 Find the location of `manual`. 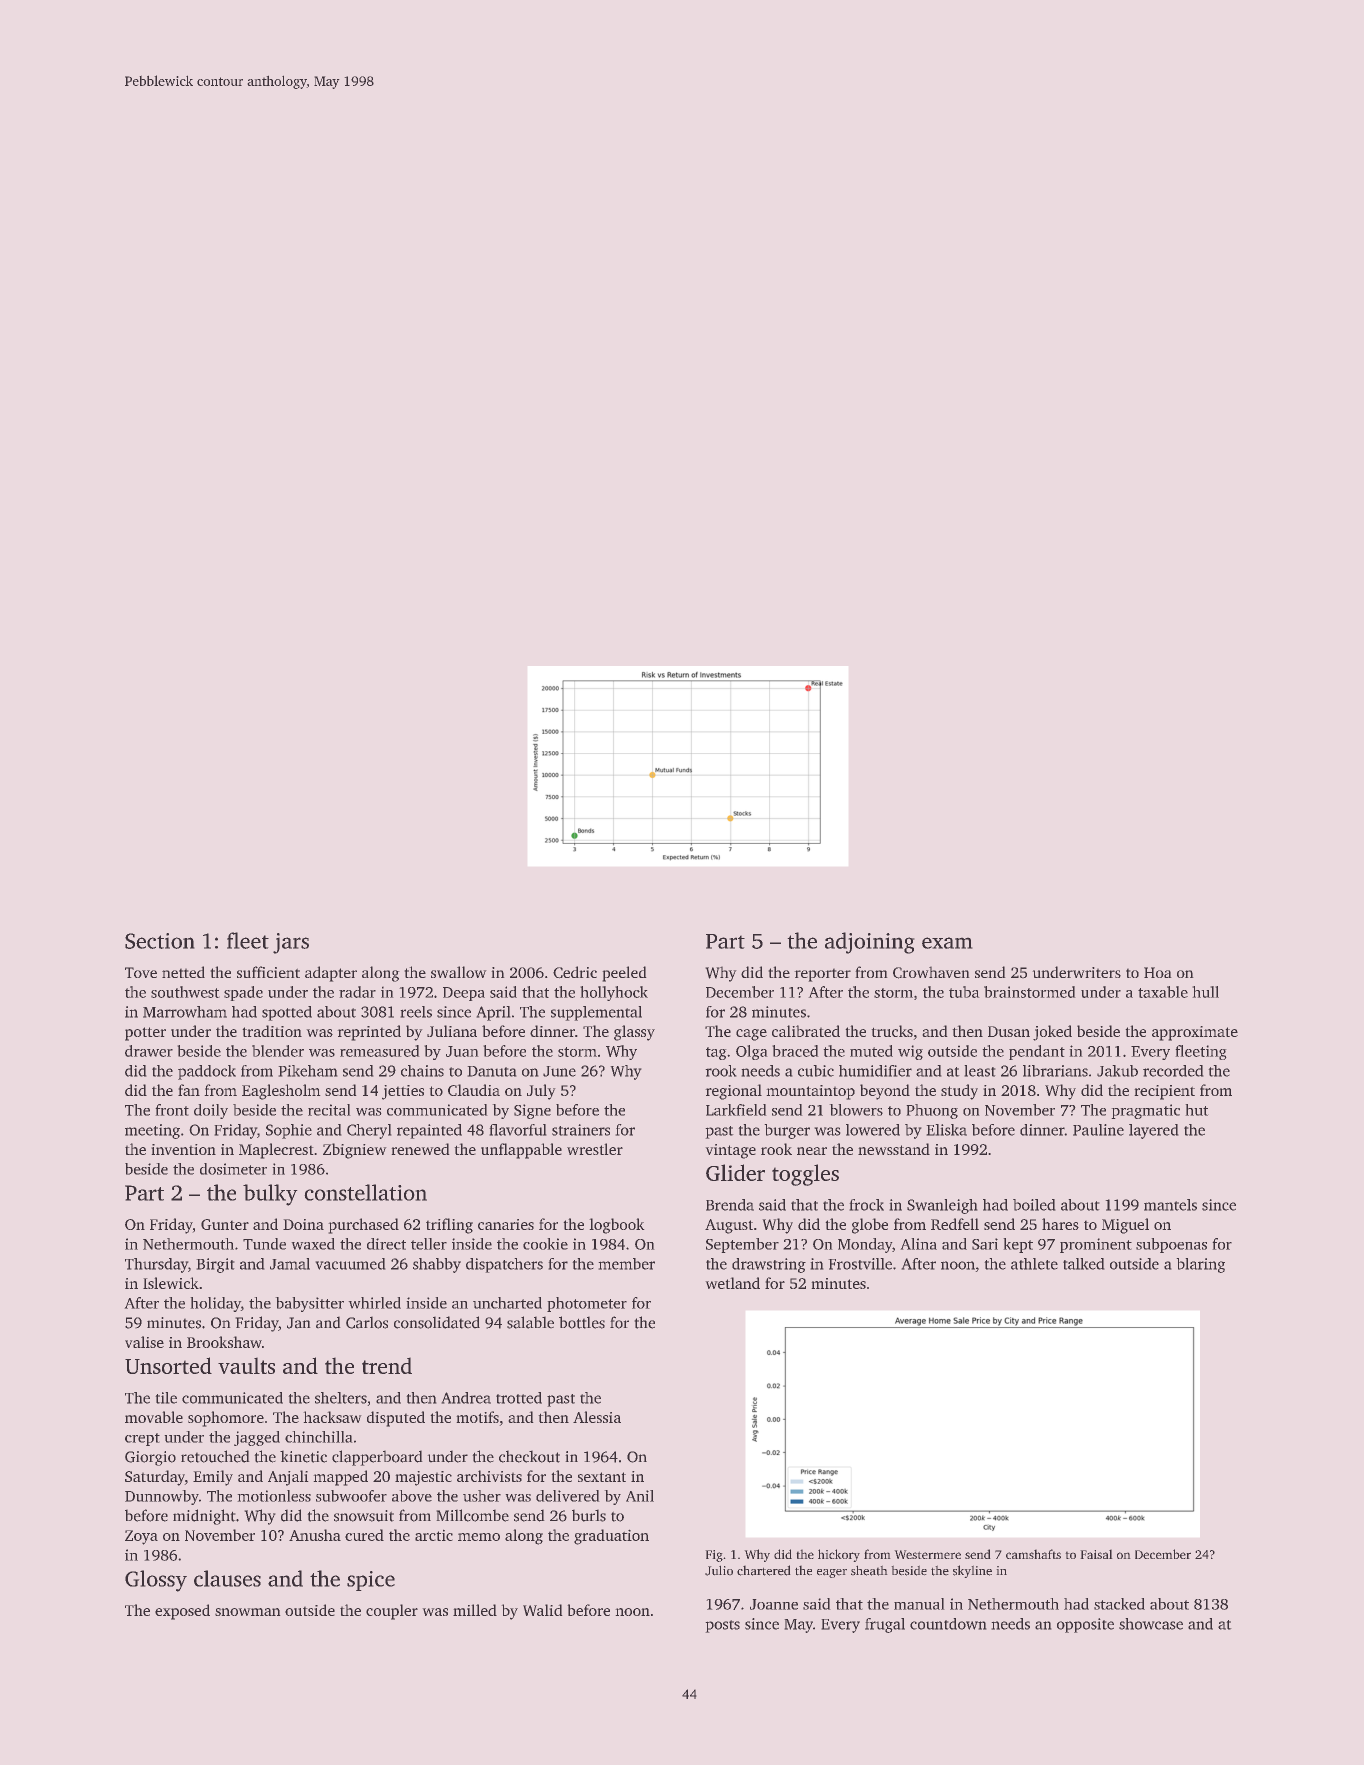

manual is located at coordinates (919, 1604).
